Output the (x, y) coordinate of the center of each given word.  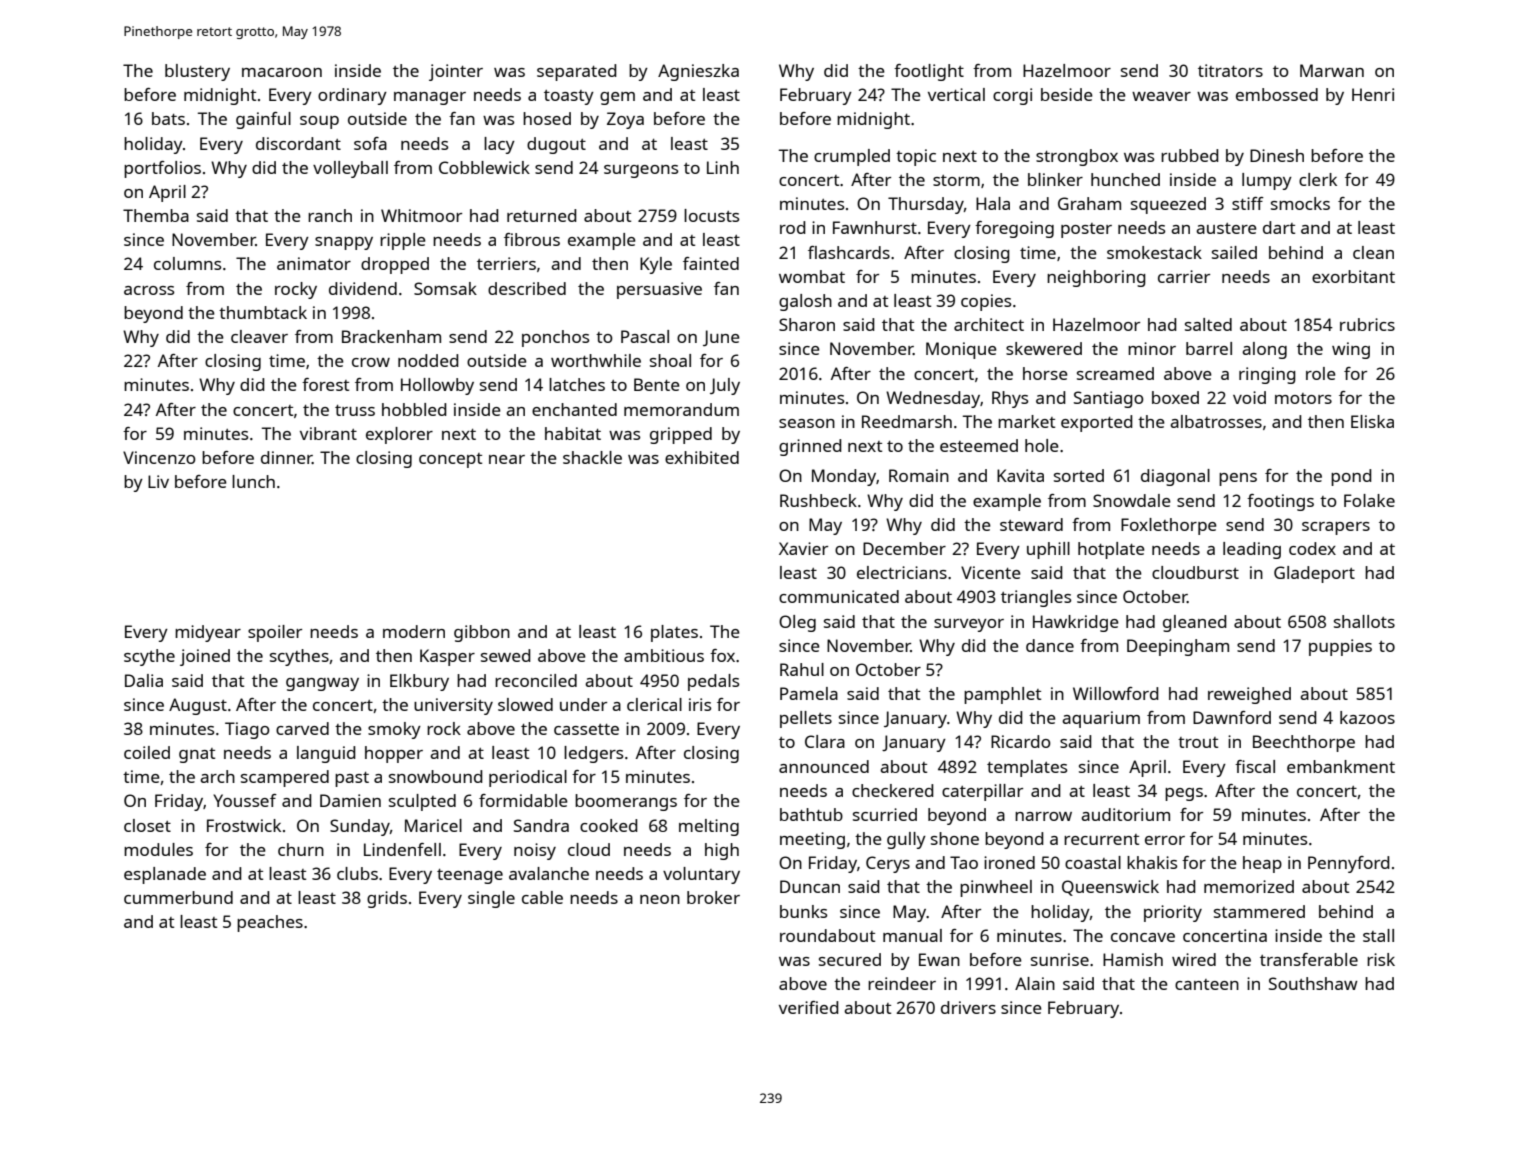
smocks (1300, 203)
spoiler (275, 633)
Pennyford (1349, 864)
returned (542, 215)
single (491, 899)
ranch (330, 215)
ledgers (593, 754)
